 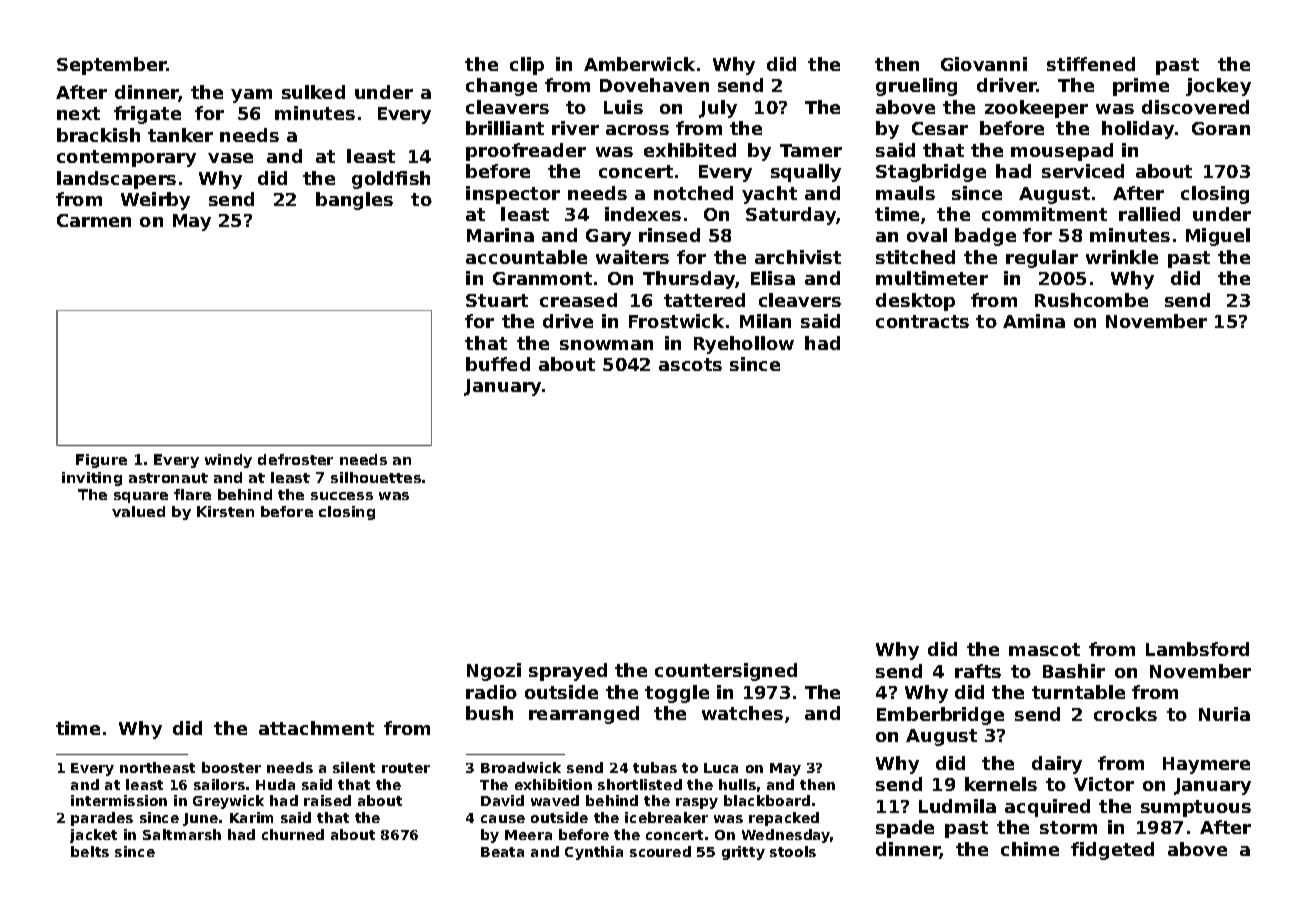 What do you see at coordinates (1141, 87) in the page?
I see `prime` at bounding box center [1141, 87].
